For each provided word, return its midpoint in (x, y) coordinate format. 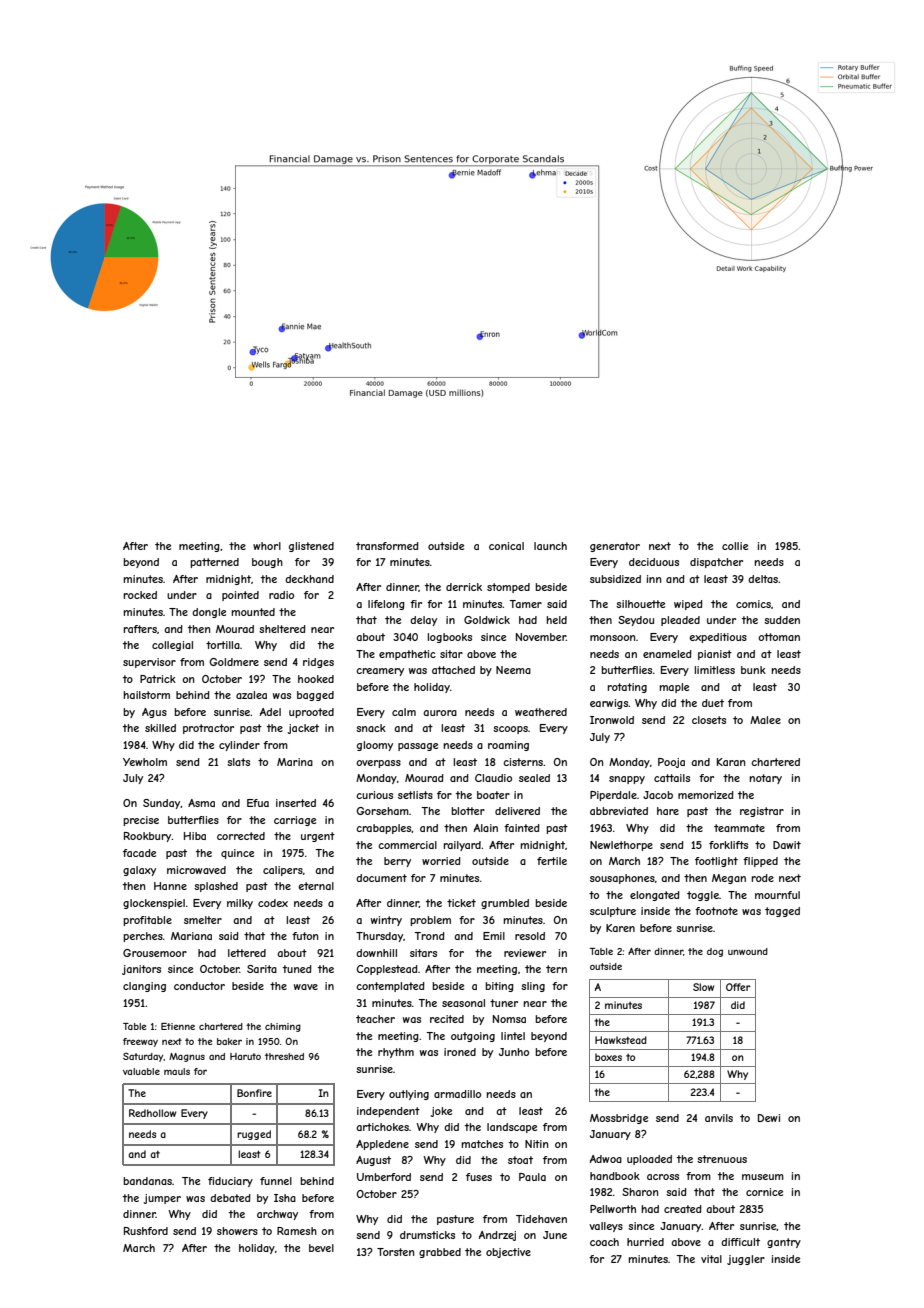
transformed (387, 546)
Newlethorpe (621, 846)
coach (604, 1242)
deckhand (309, 579)
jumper (162, 1199)
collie (735, 546)
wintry (386, 921)
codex (273, 903)
